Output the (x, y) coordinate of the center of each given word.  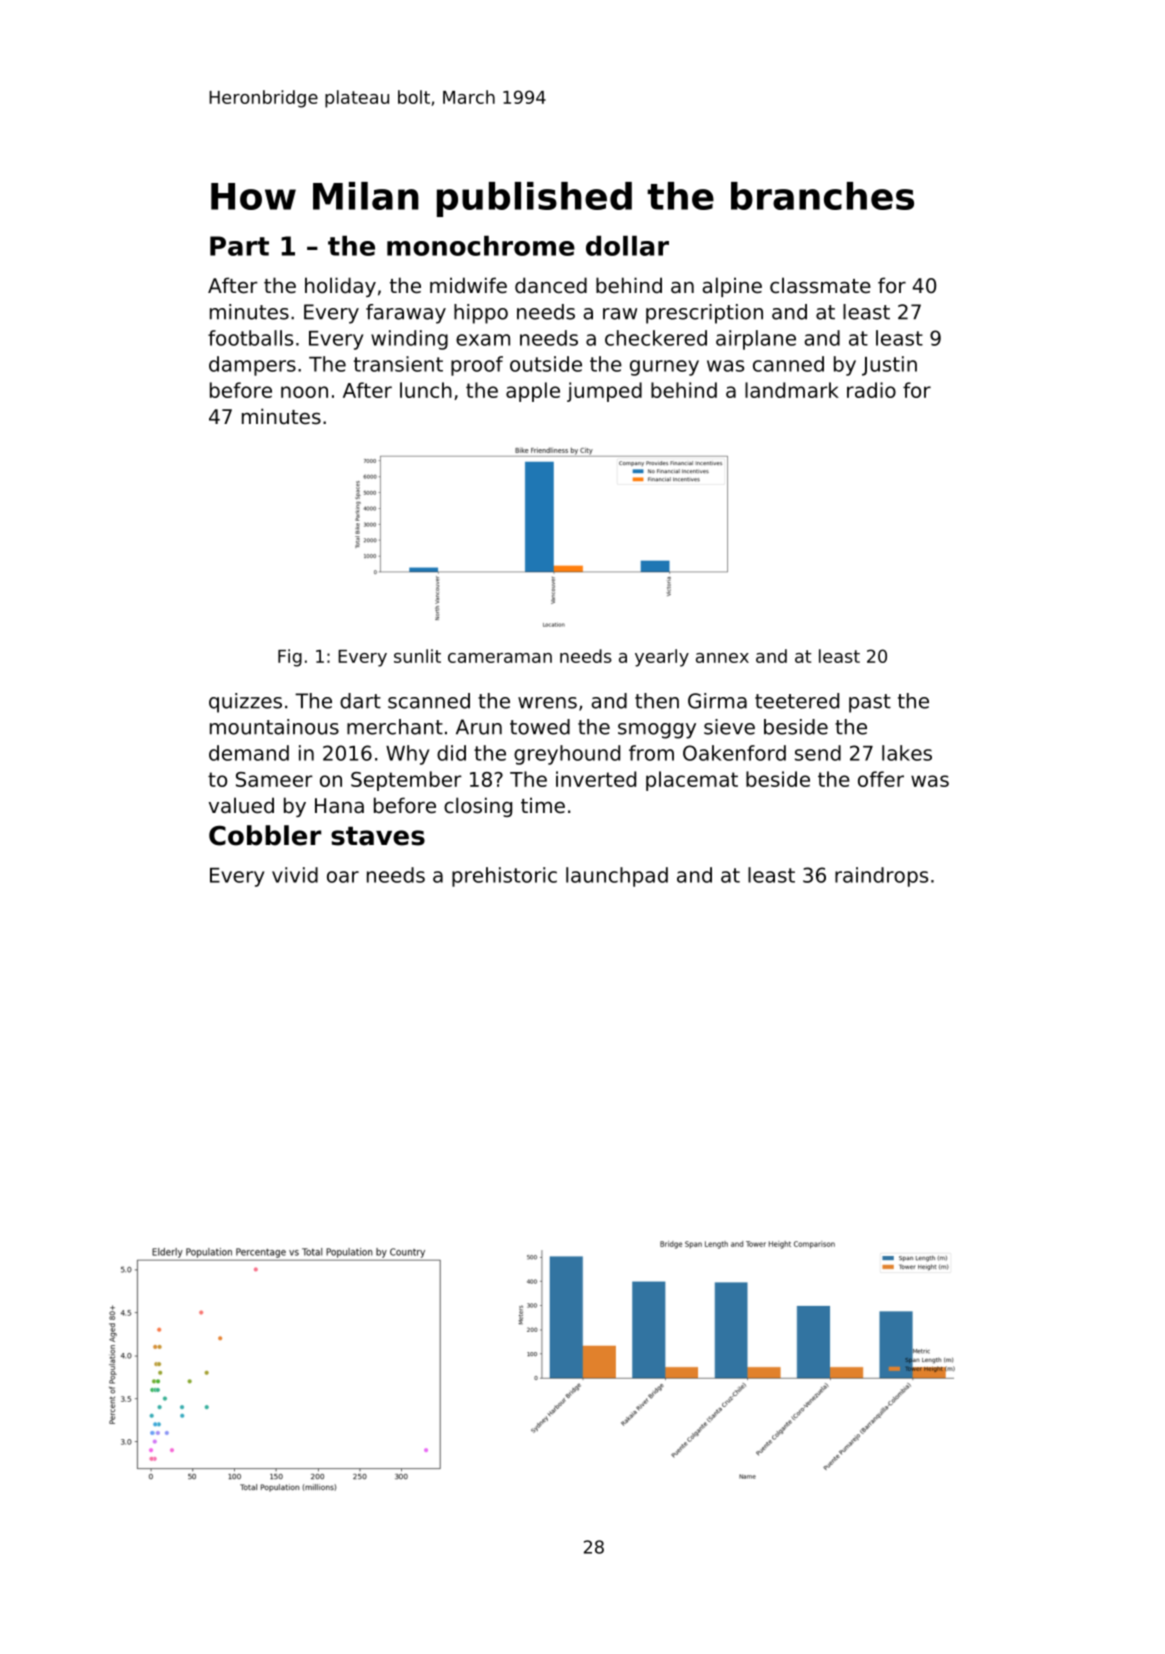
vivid (295, 875)
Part (239, 246)
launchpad (617, 877)
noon (304, 392)
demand (249, 753)
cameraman (500, 658)
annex (722, 658)
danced (551, 285)
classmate (820, 285)
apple (533, 392)
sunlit (417, 656)
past (870, 703)
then (657, 701)
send (818, 753)
